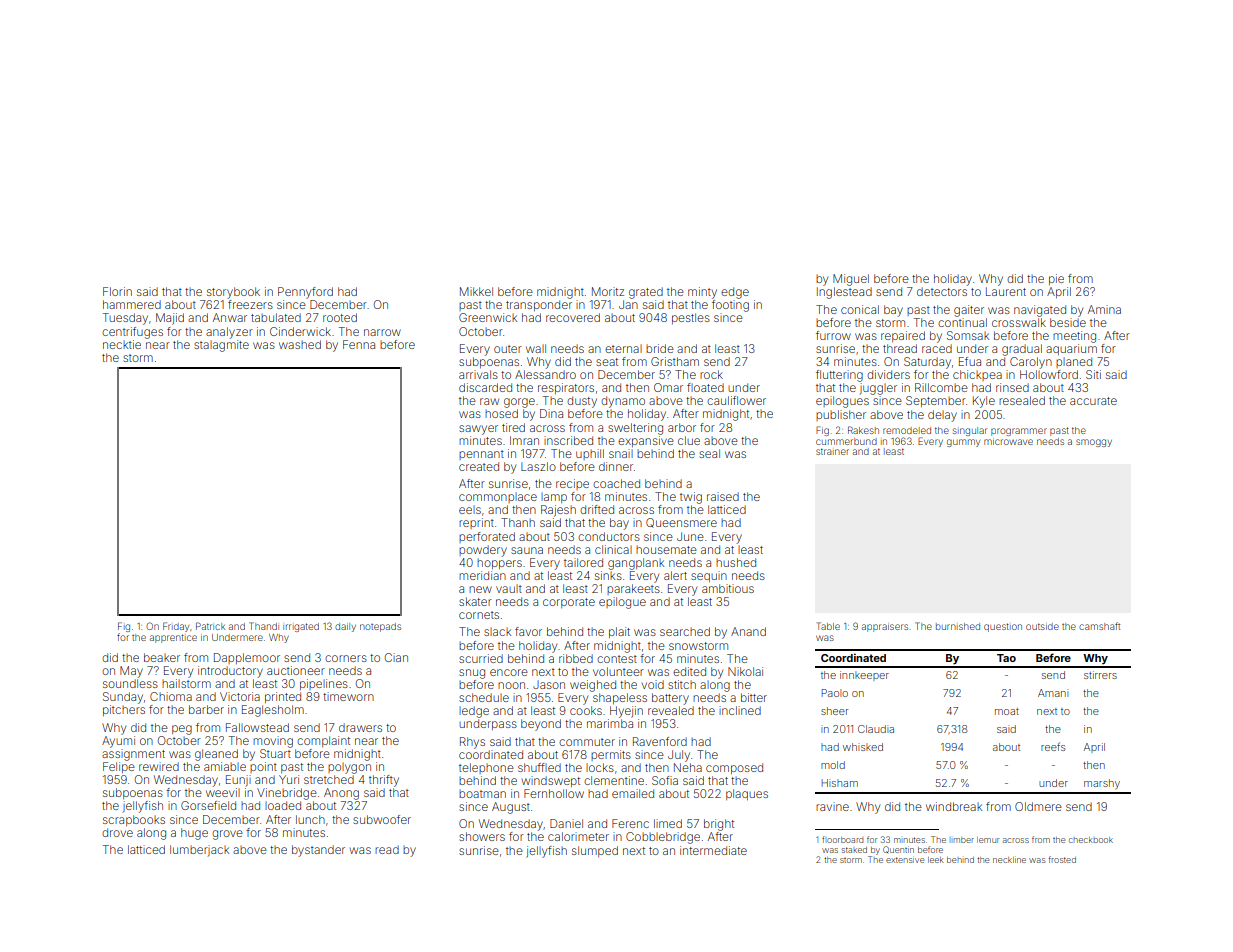 This image has width=1233, height=952. What do you see at coordinates (713, 850) in the image?
I see `intermediate` at bounding box center [713, 850].
